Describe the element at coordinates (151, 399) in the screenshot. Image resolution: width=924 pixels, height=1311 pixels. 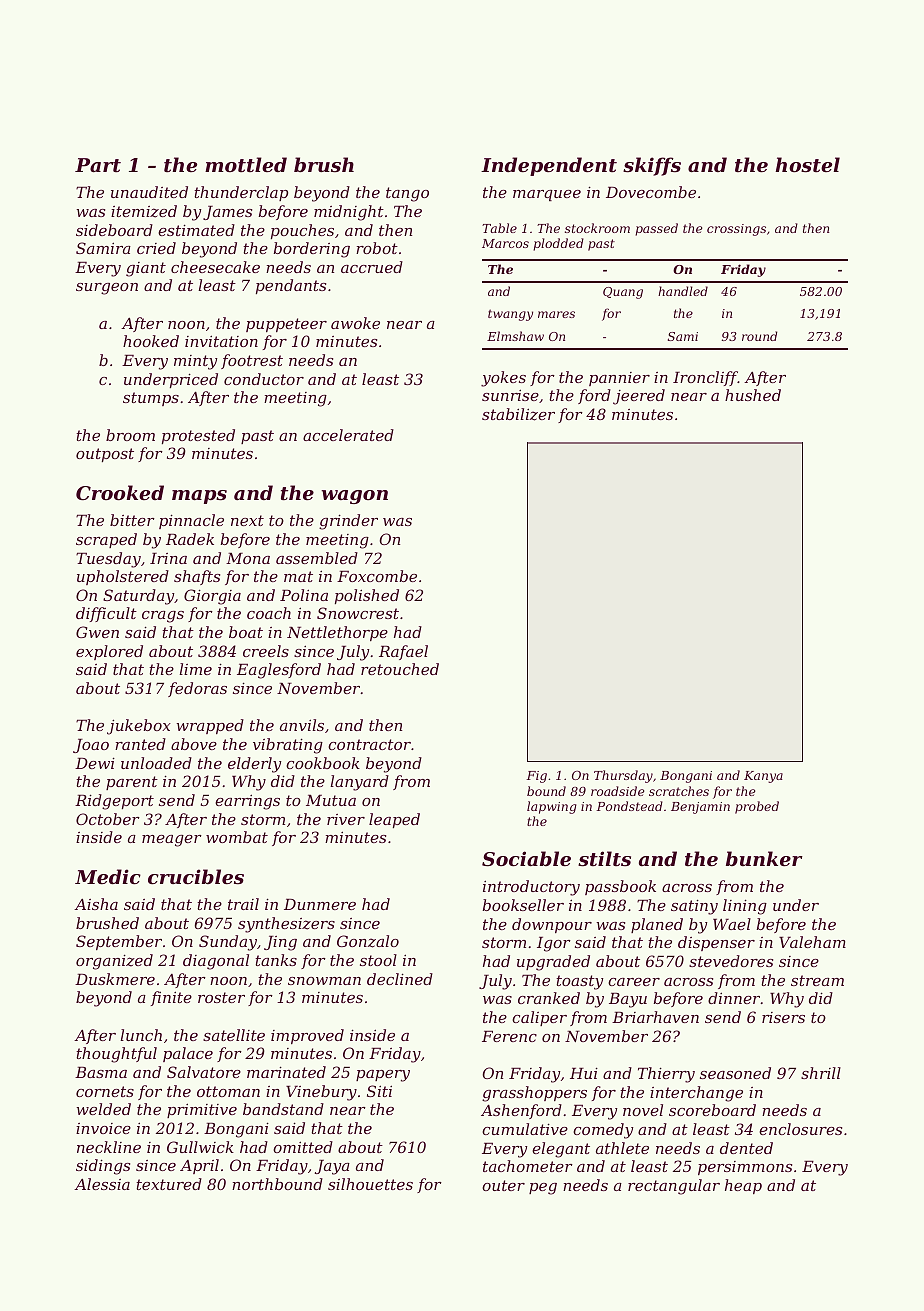
I see `stumps` at that location.
